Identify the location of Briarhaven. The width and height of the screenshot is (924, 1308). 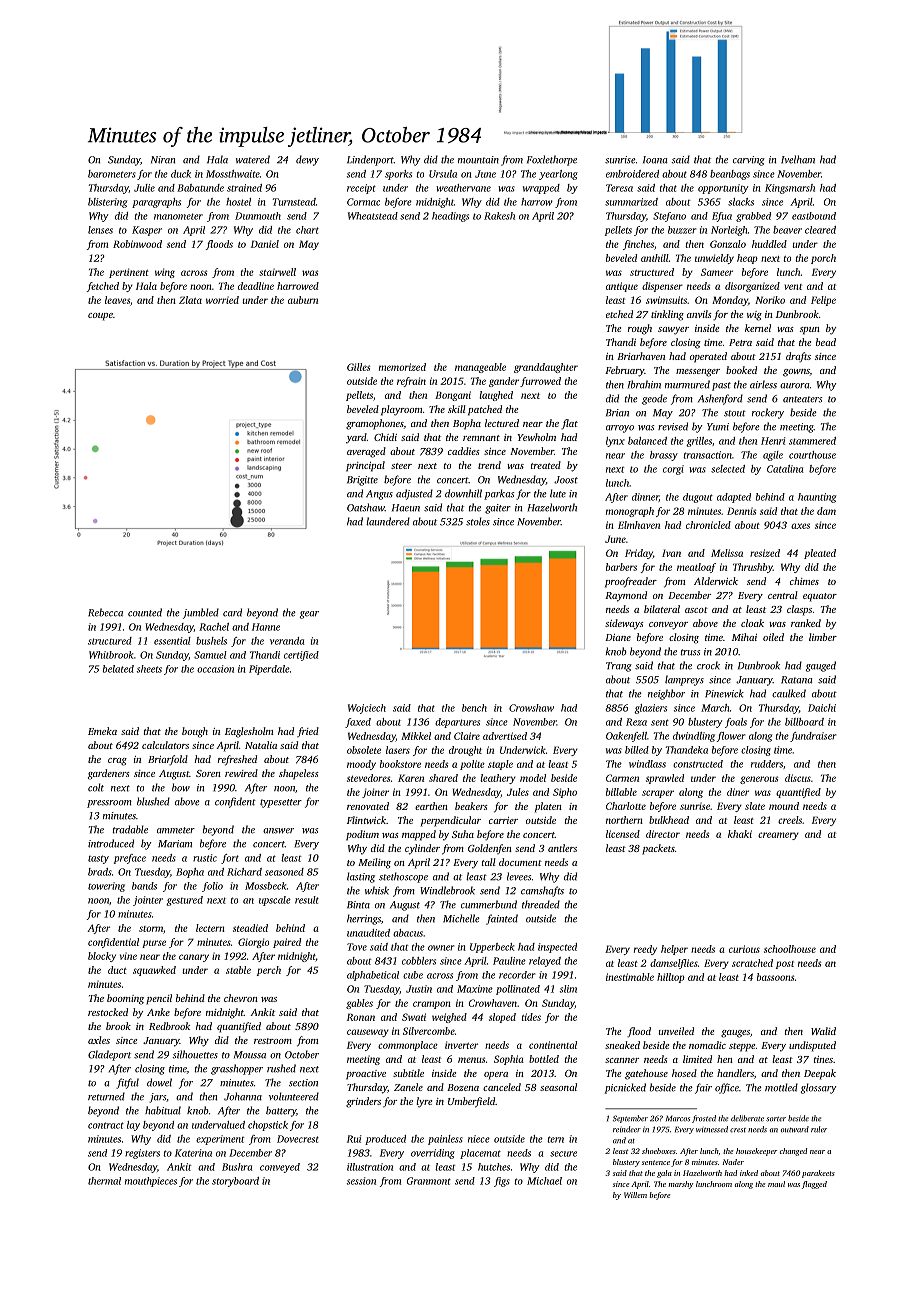
(641, 356).
